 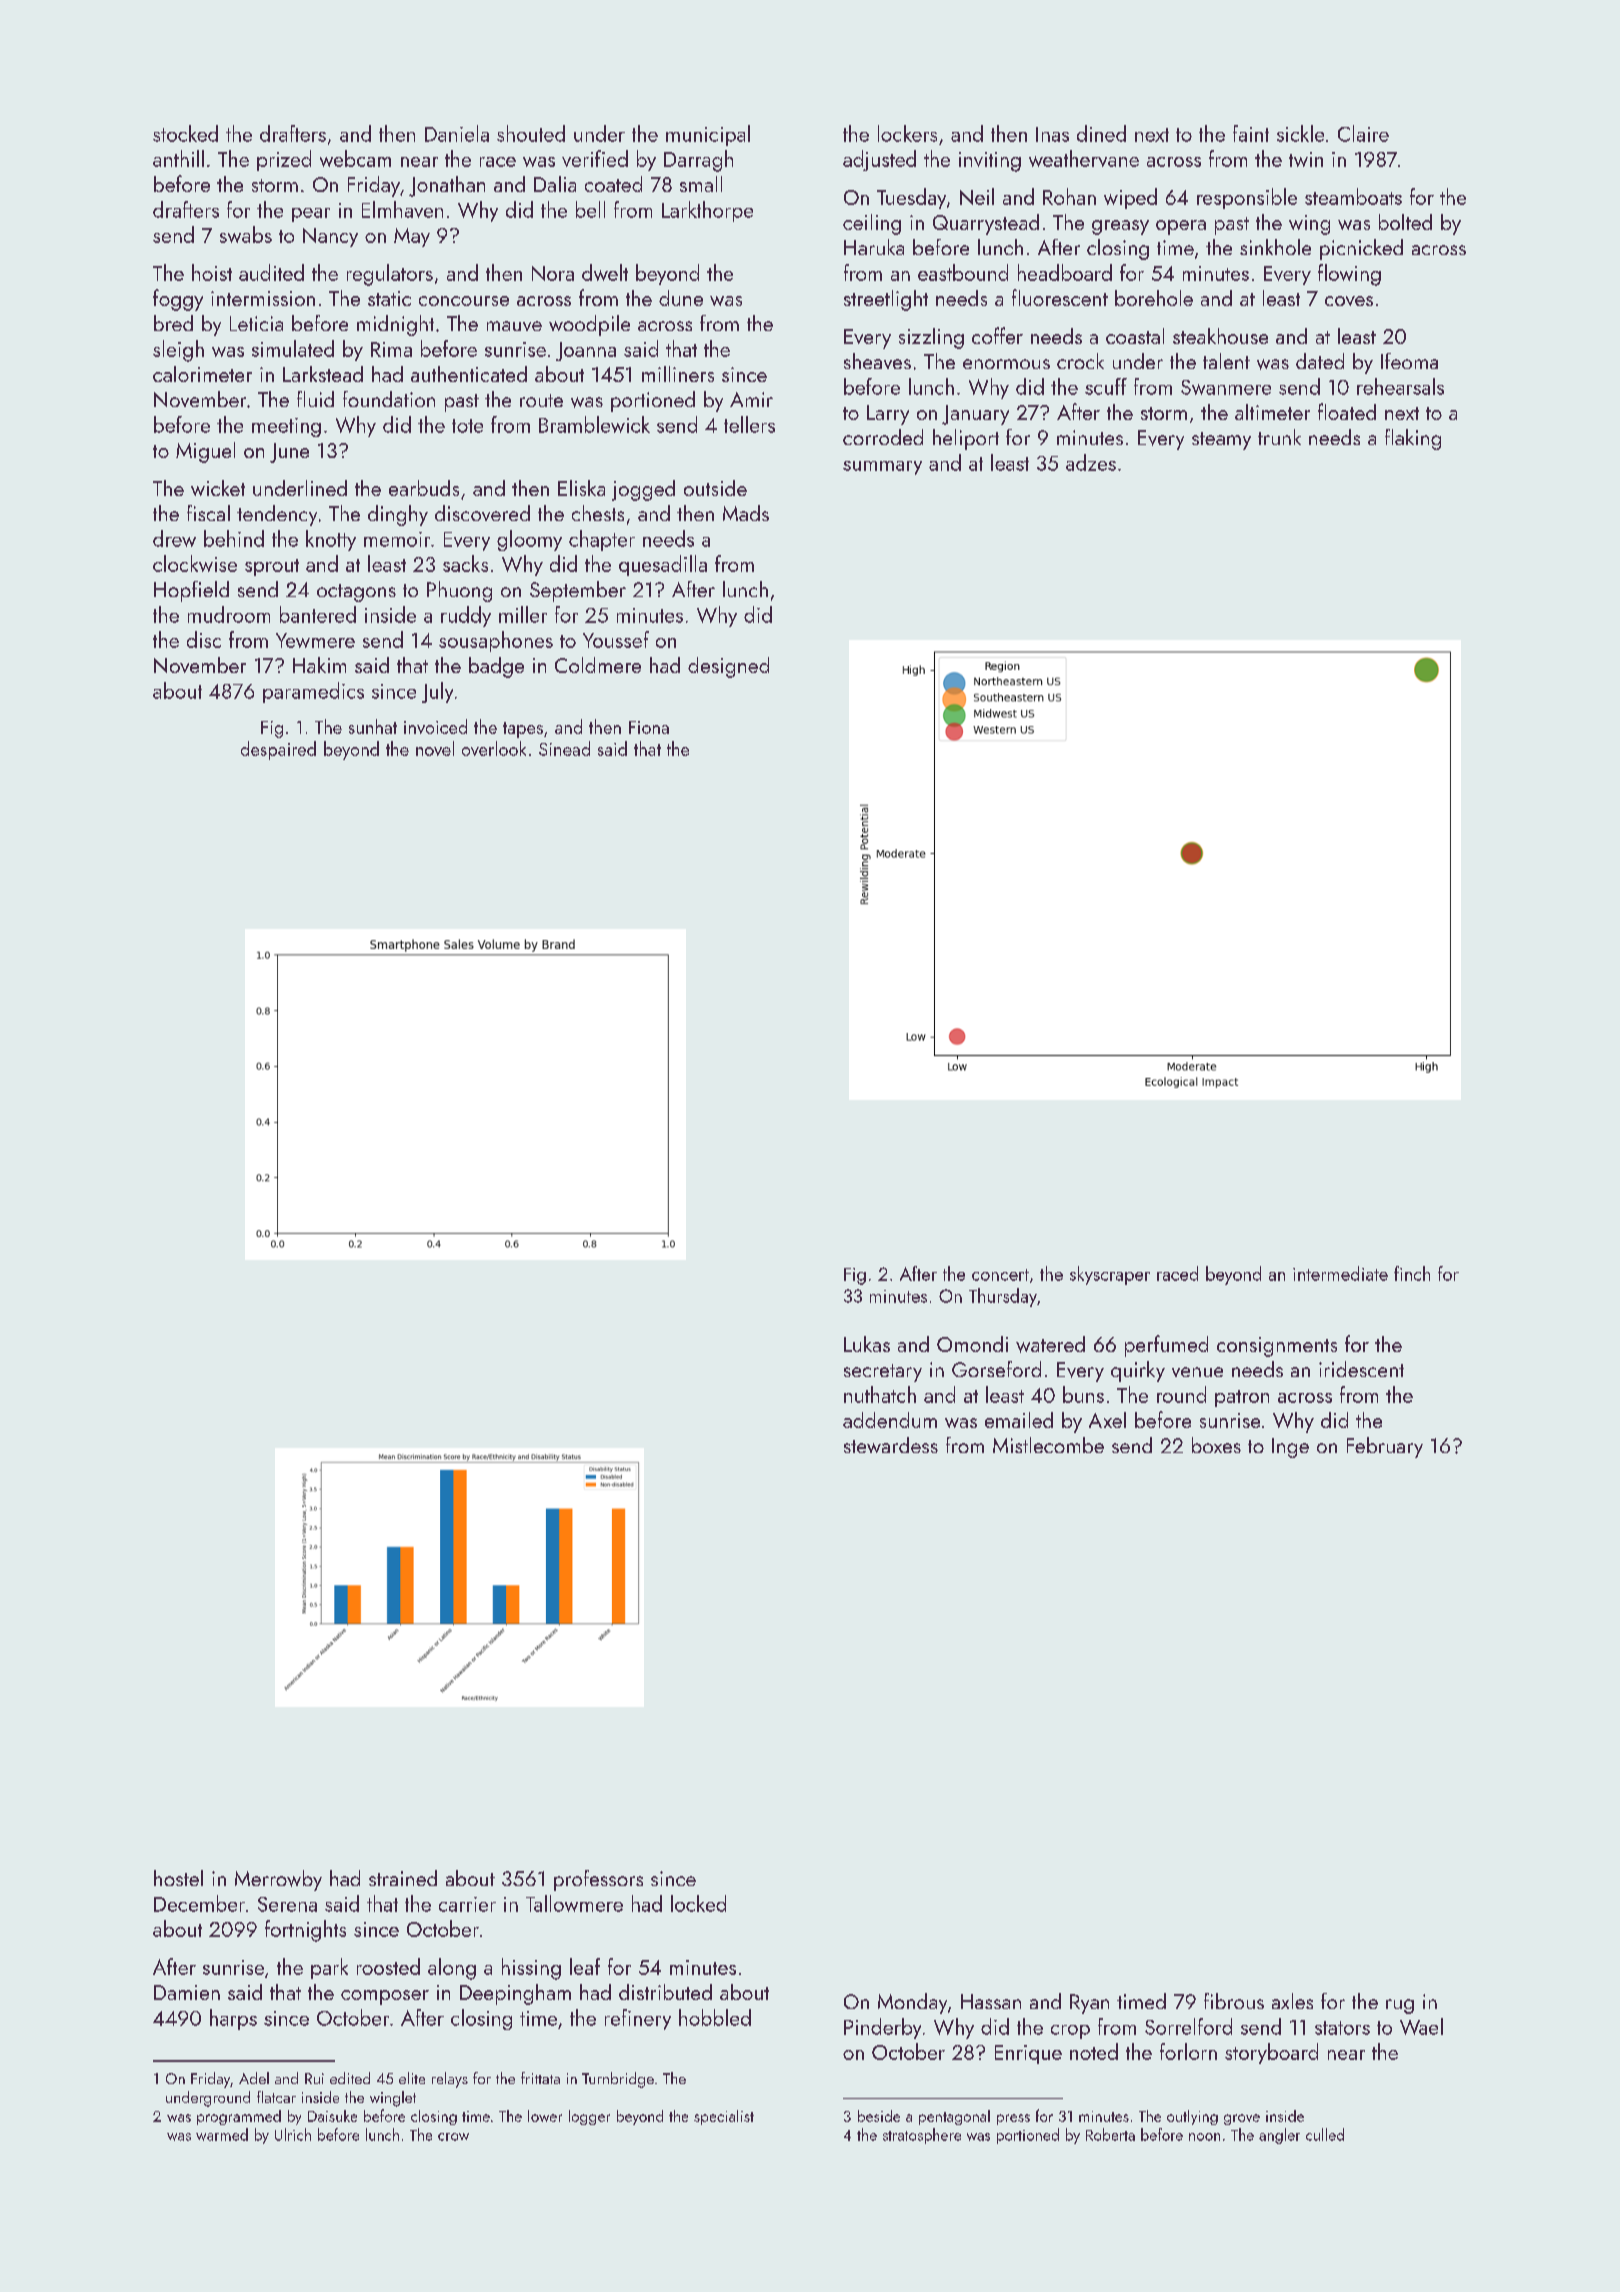 What do you see at coordinates (222, 2134) in the image?
I see `warmed` at bounding box center [222, 2134].
